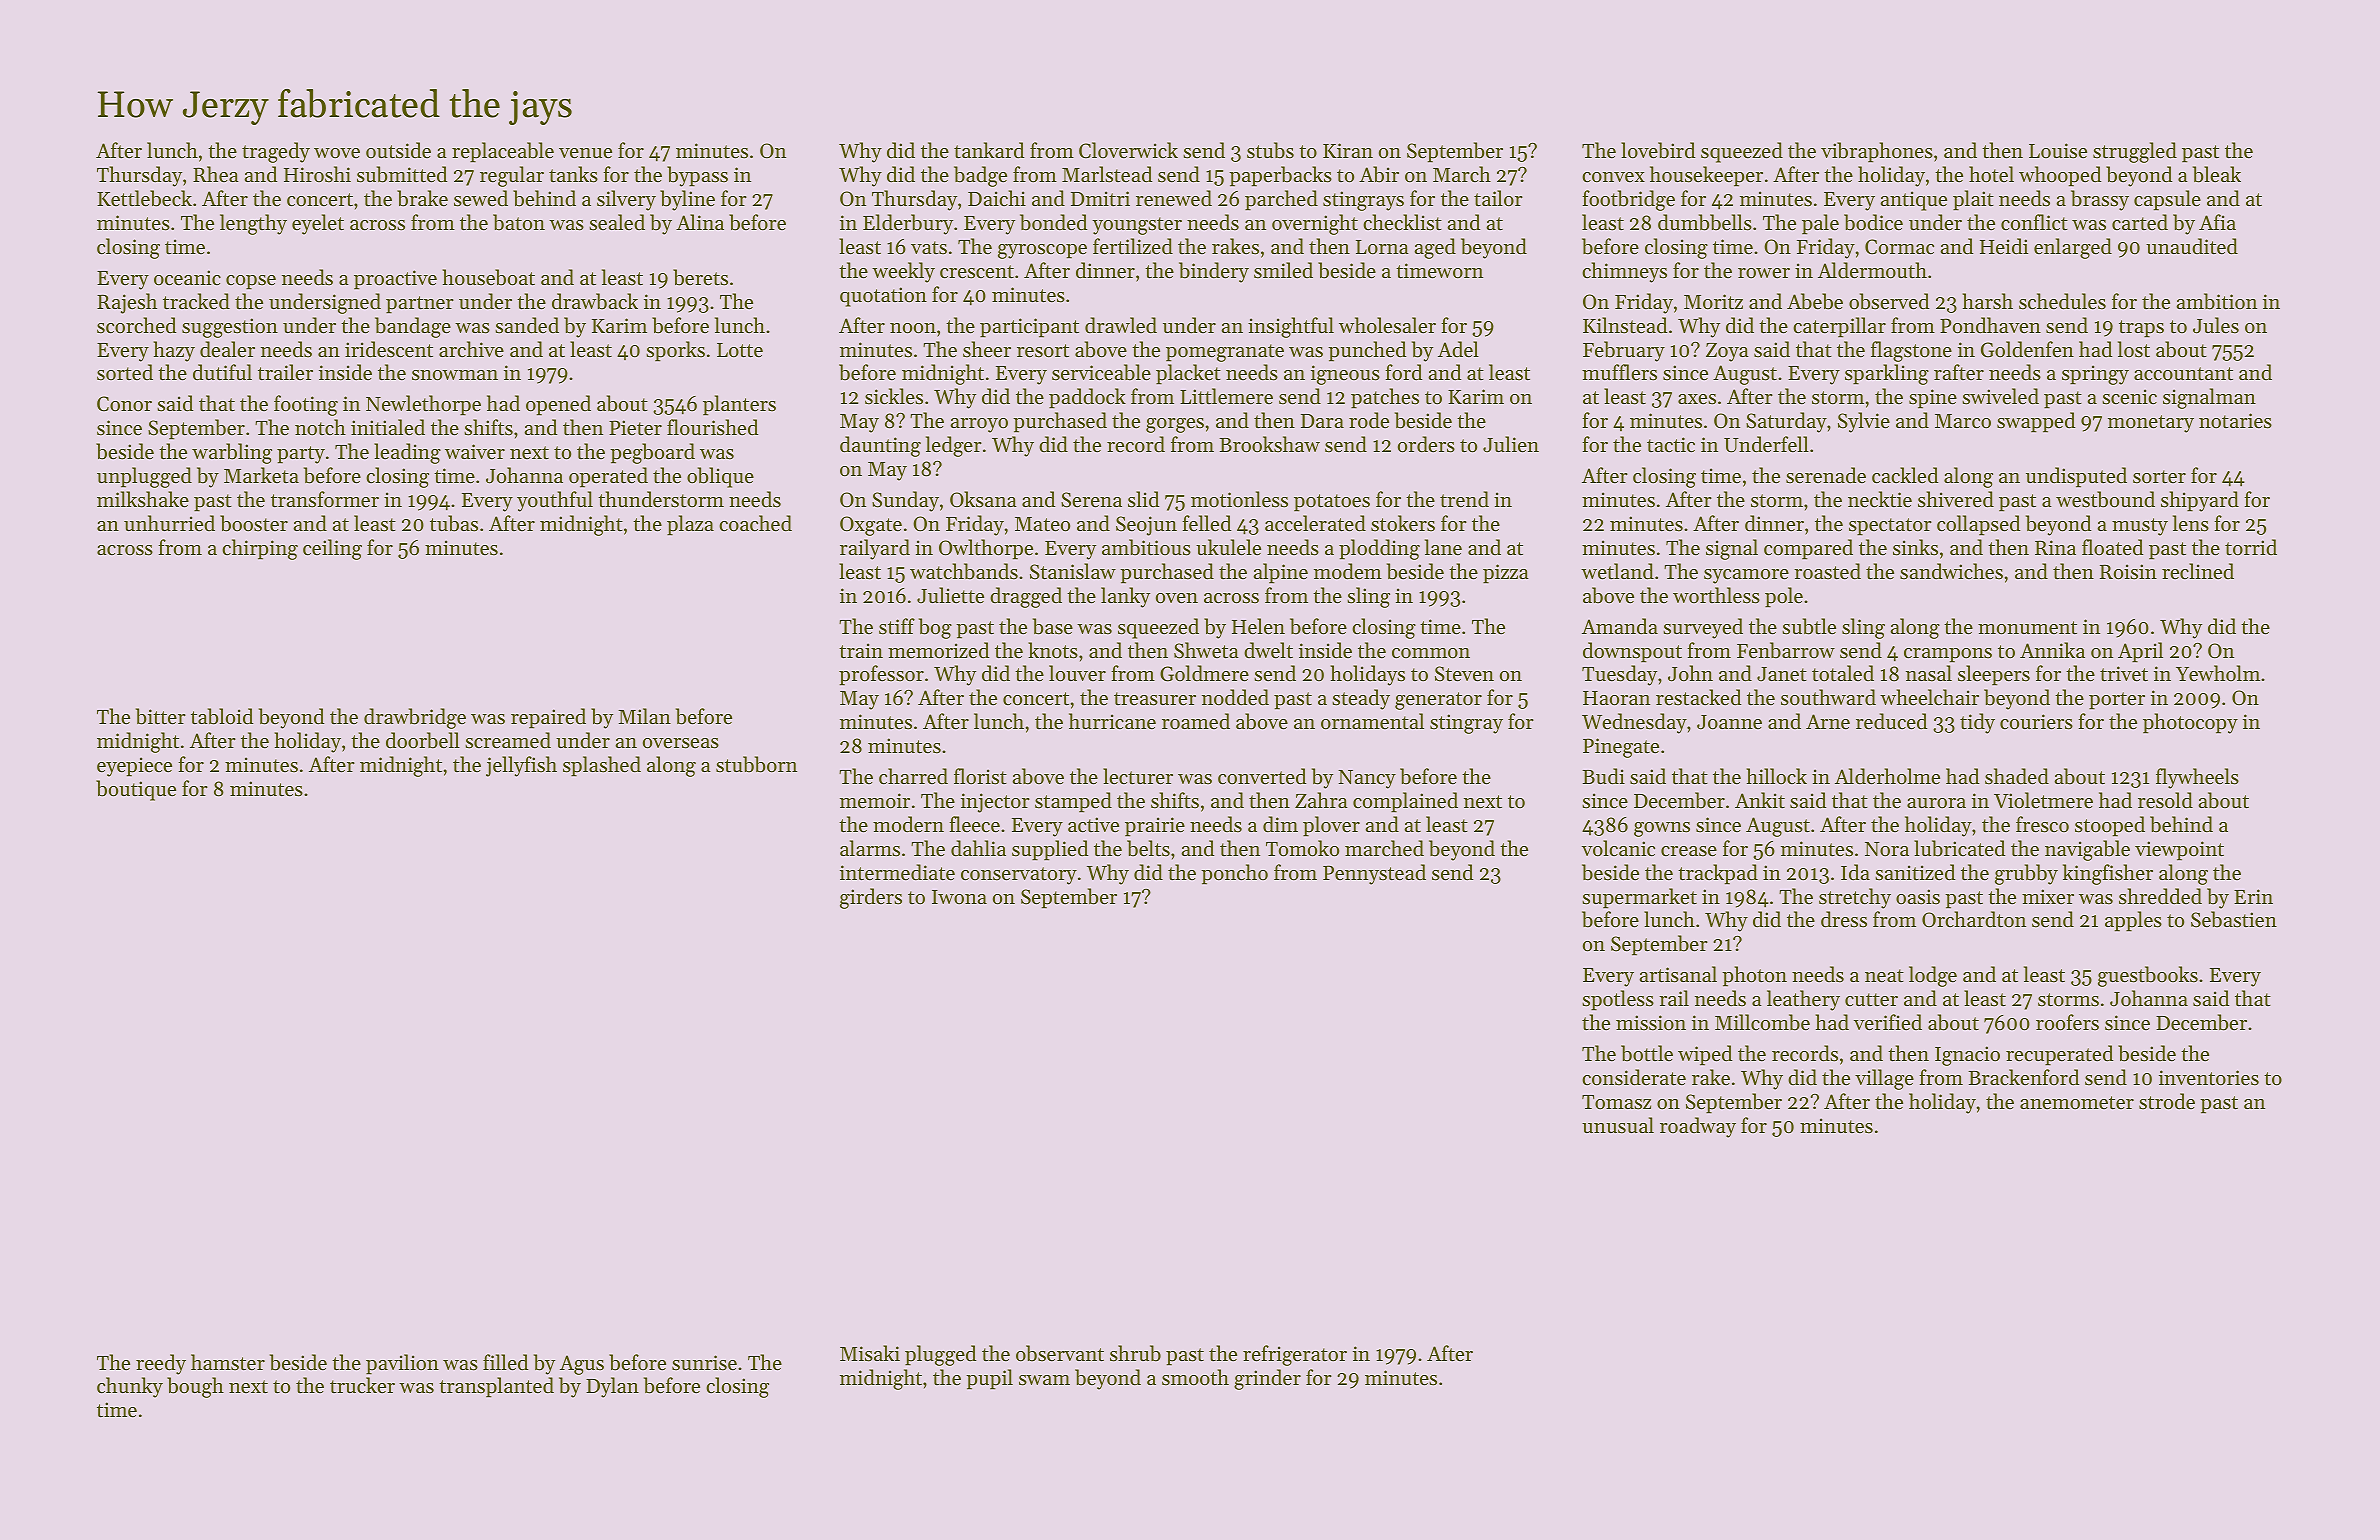 This image has height=1540, width=2380. Describe the element at coordinates (1295, 1355) in the image. I see `refrigerator` at that location.
